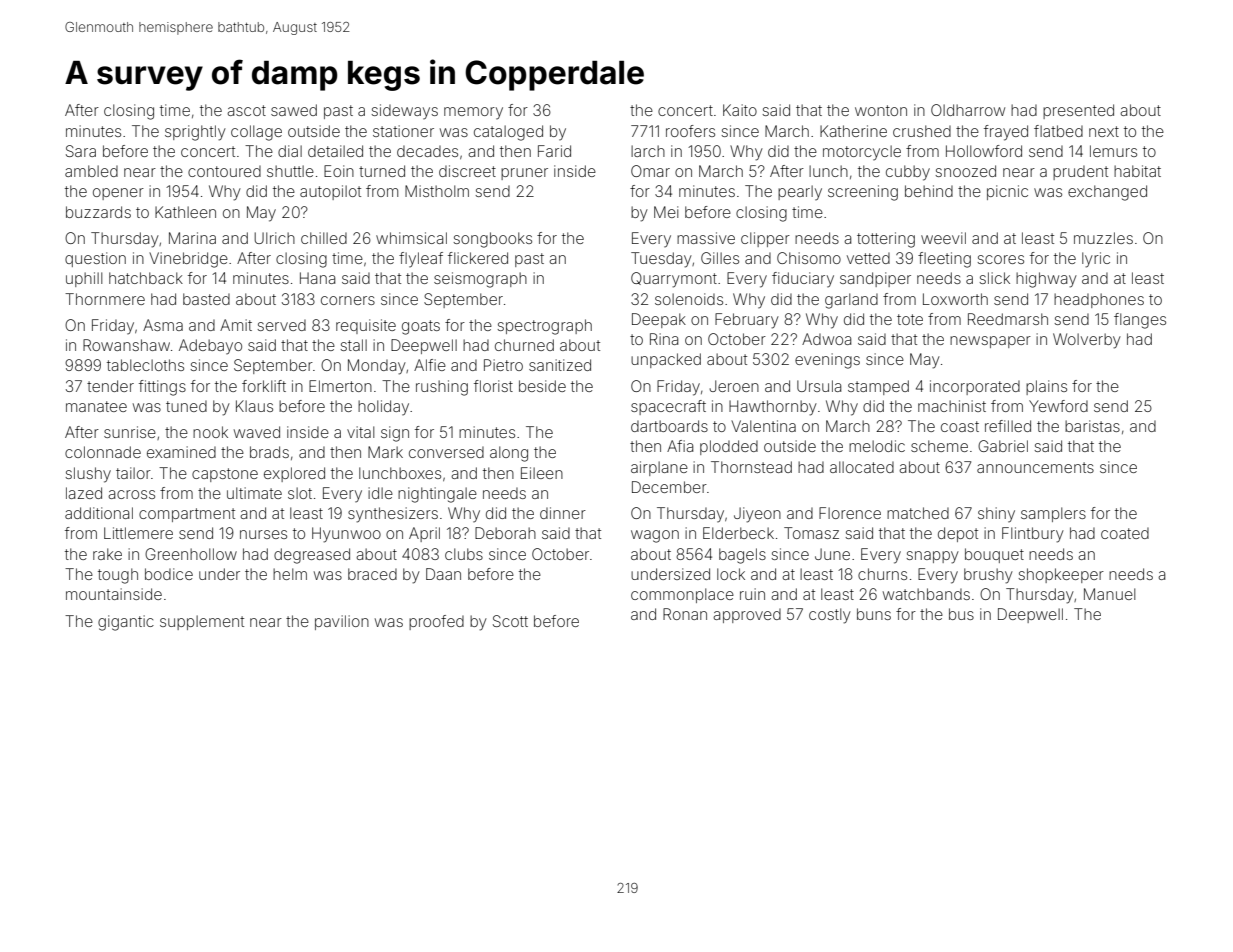 The image size is (1233, 952). Describe the element at coordinates (740, 110) in the page. I see `Kaito` at that location.
